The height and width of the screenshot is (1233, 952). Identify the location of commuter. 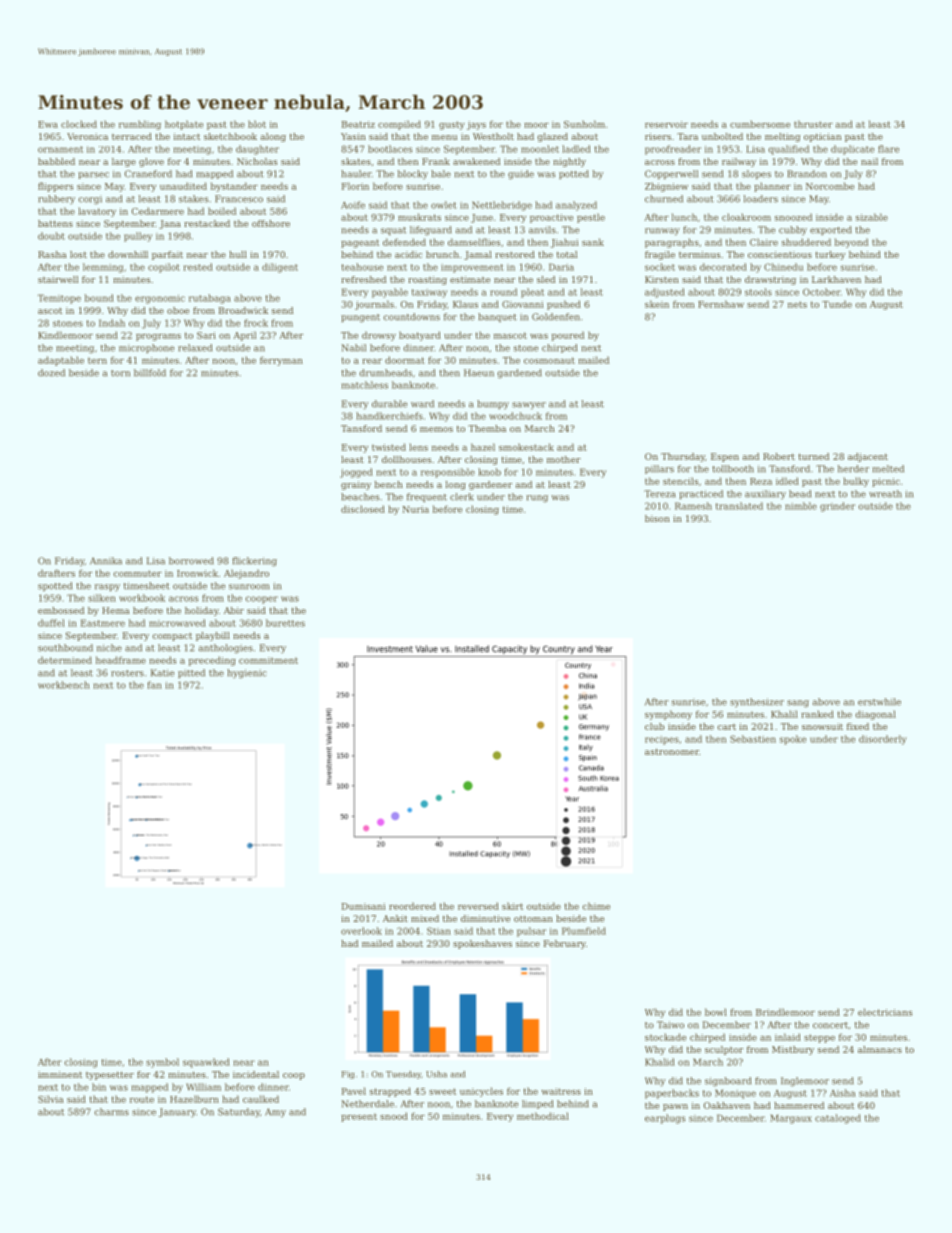
(138, 573).
